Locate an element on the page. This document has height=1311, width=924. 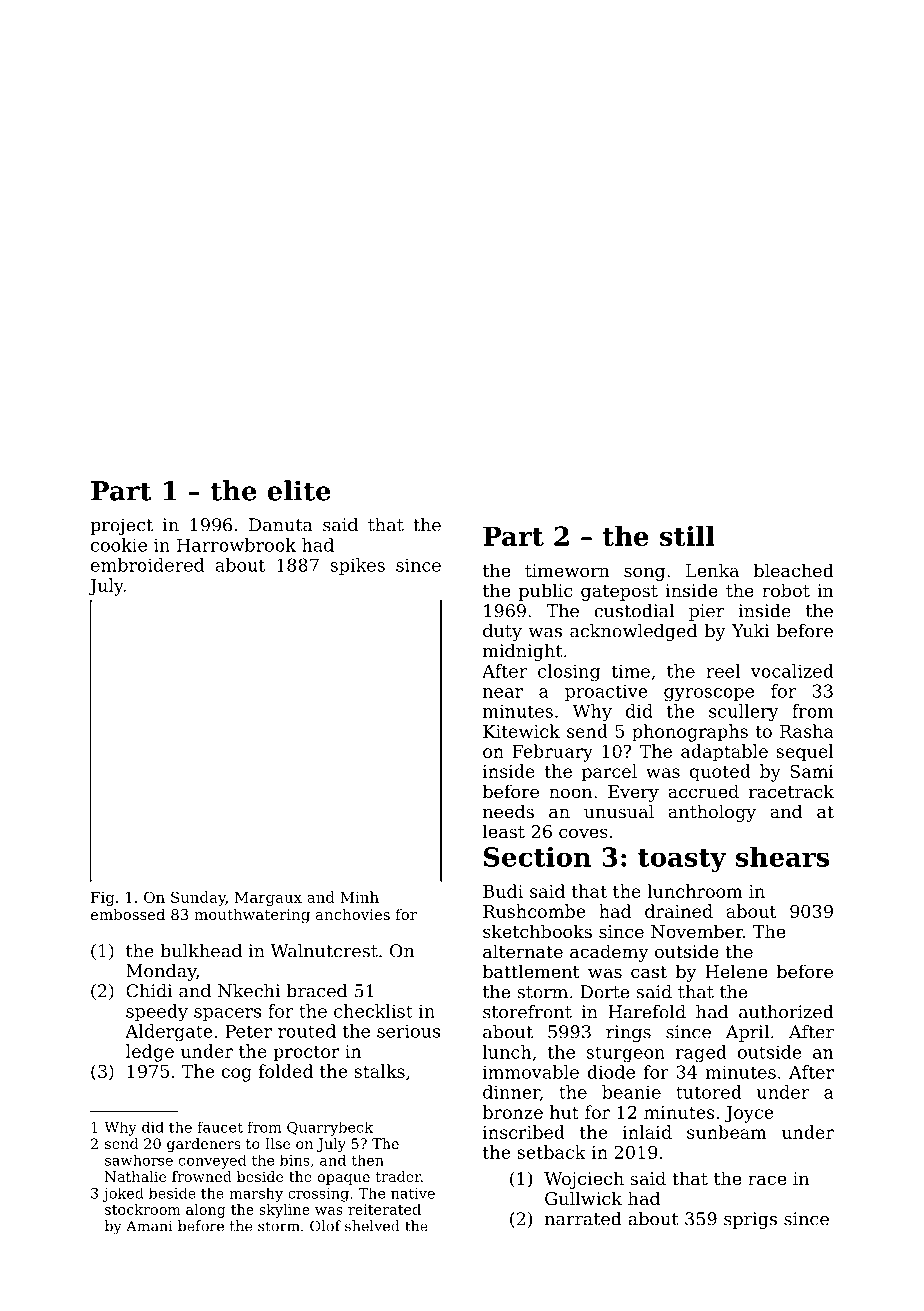
Danuta is located at coordinates (281, 525).
